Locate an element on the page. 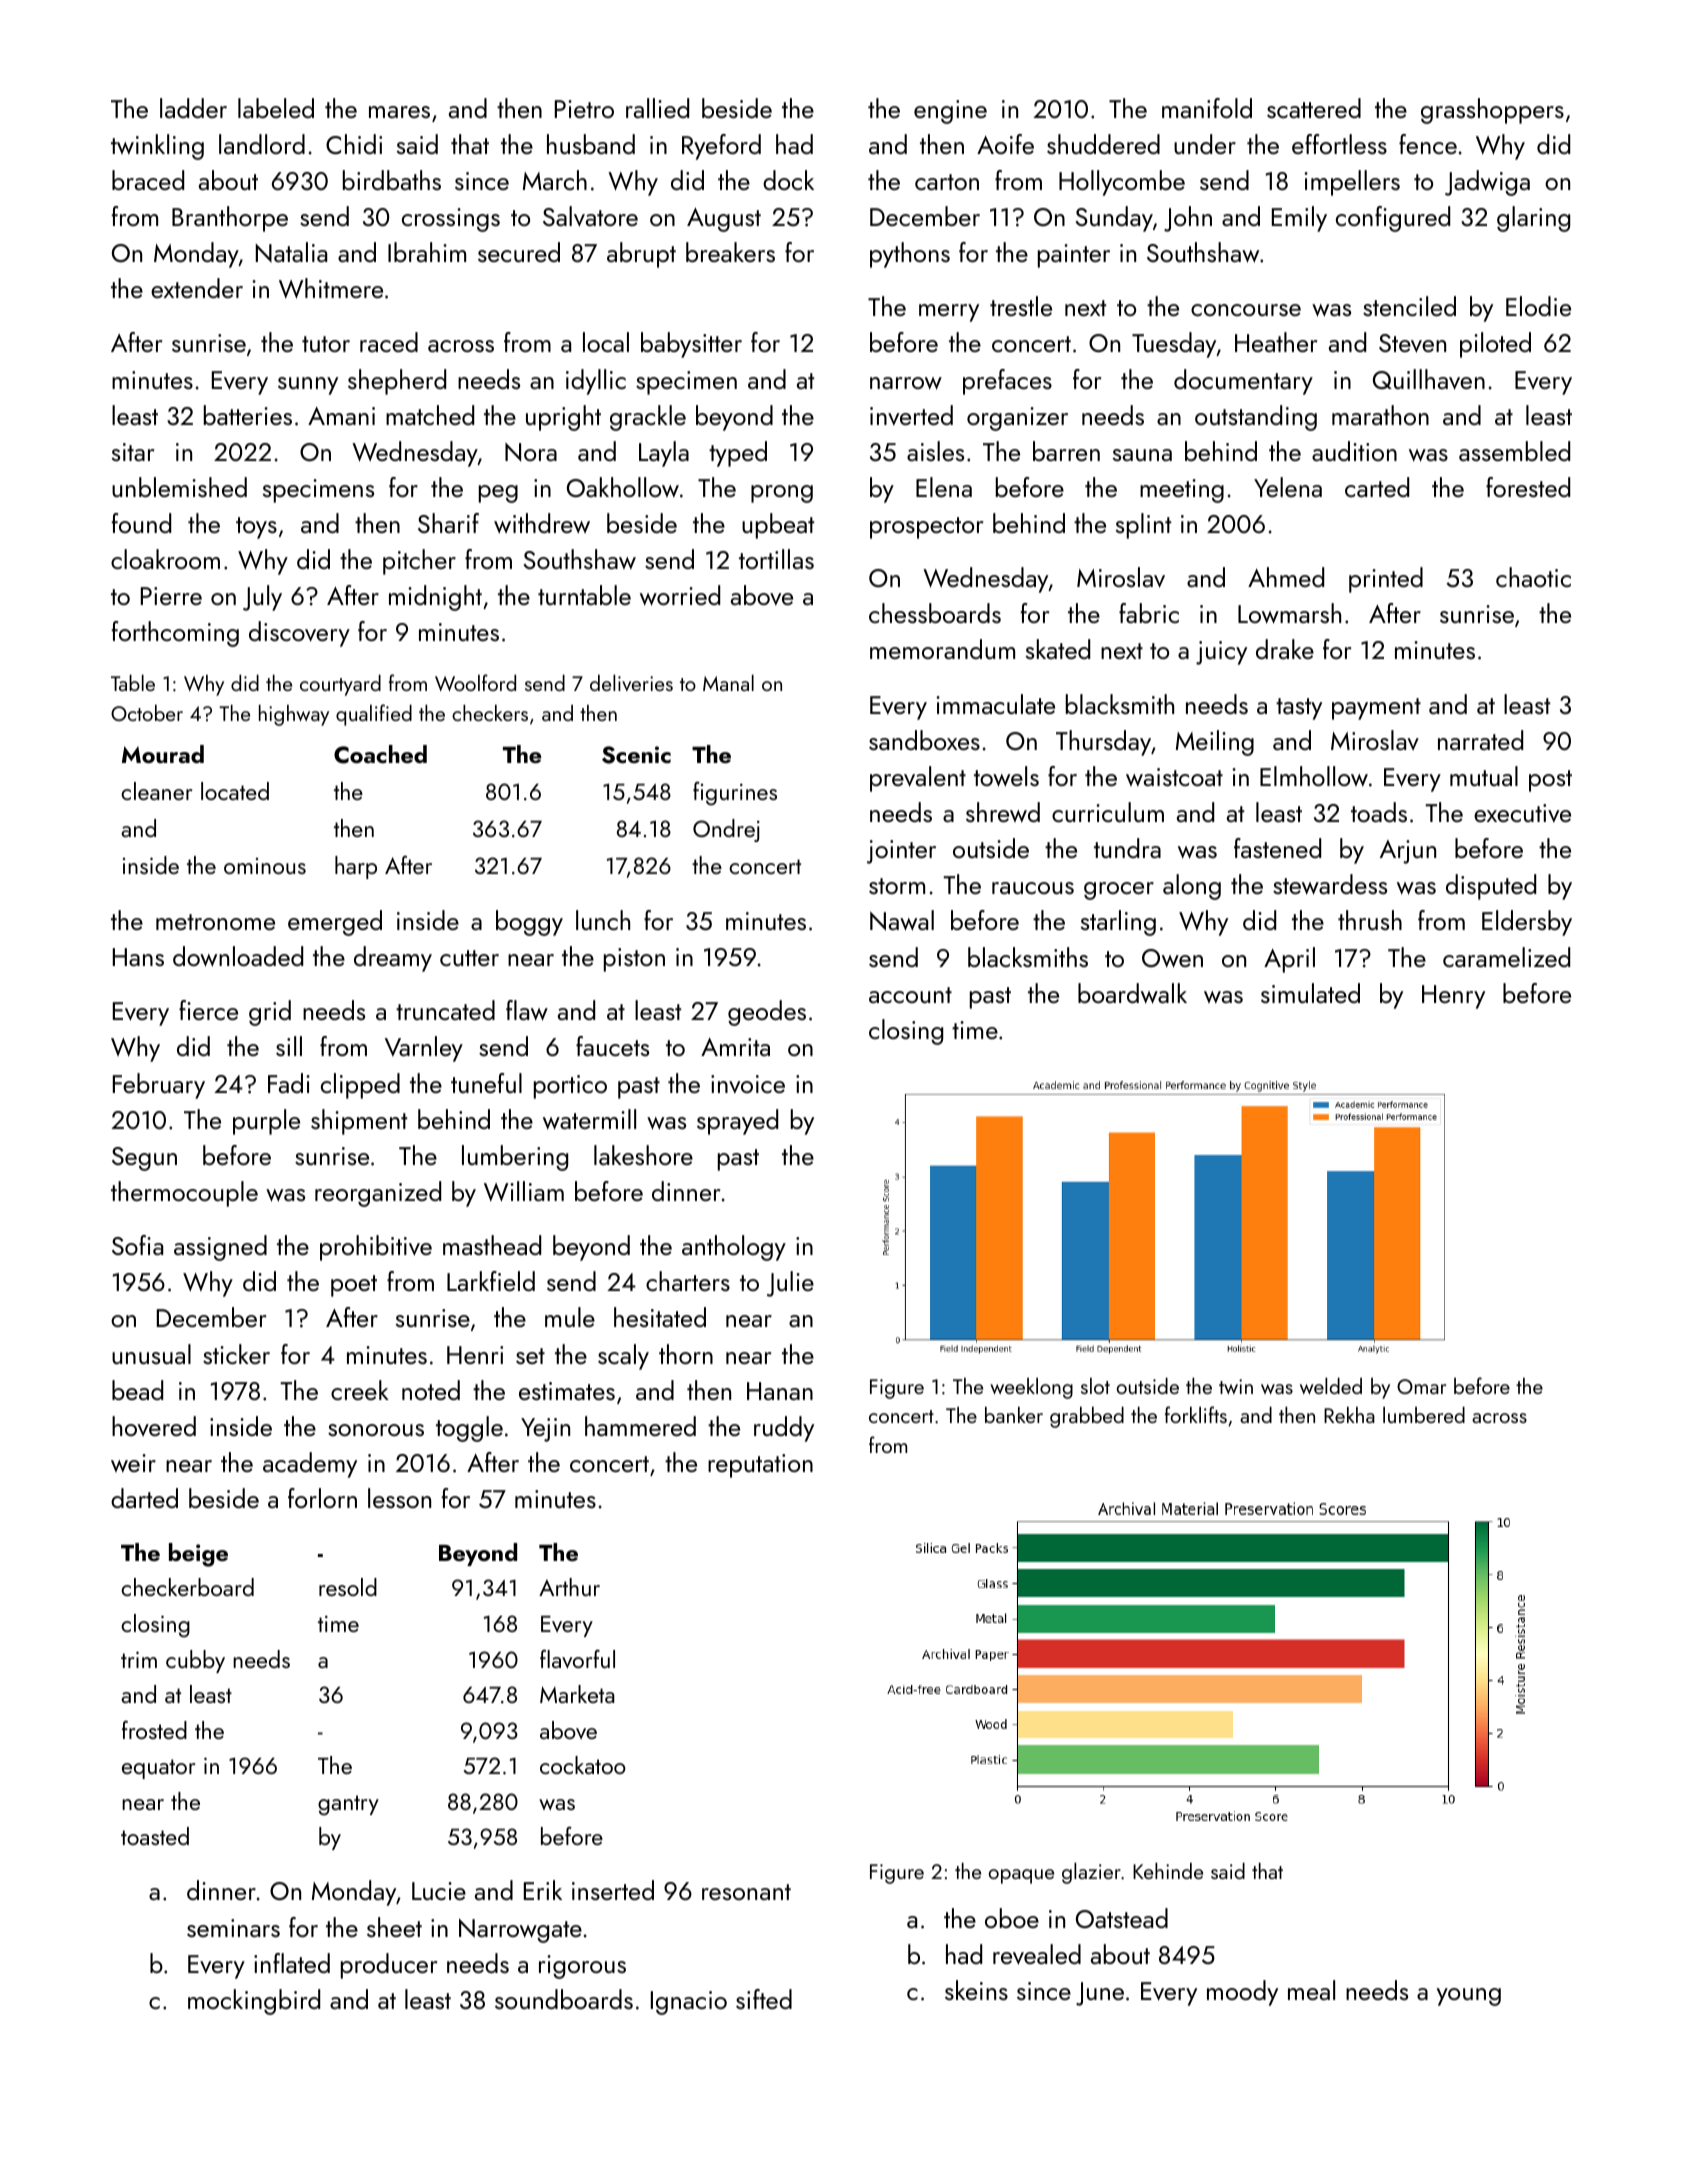 This page has height=2178, width=1683. sonorous is located at coordinates (376, 1430).
